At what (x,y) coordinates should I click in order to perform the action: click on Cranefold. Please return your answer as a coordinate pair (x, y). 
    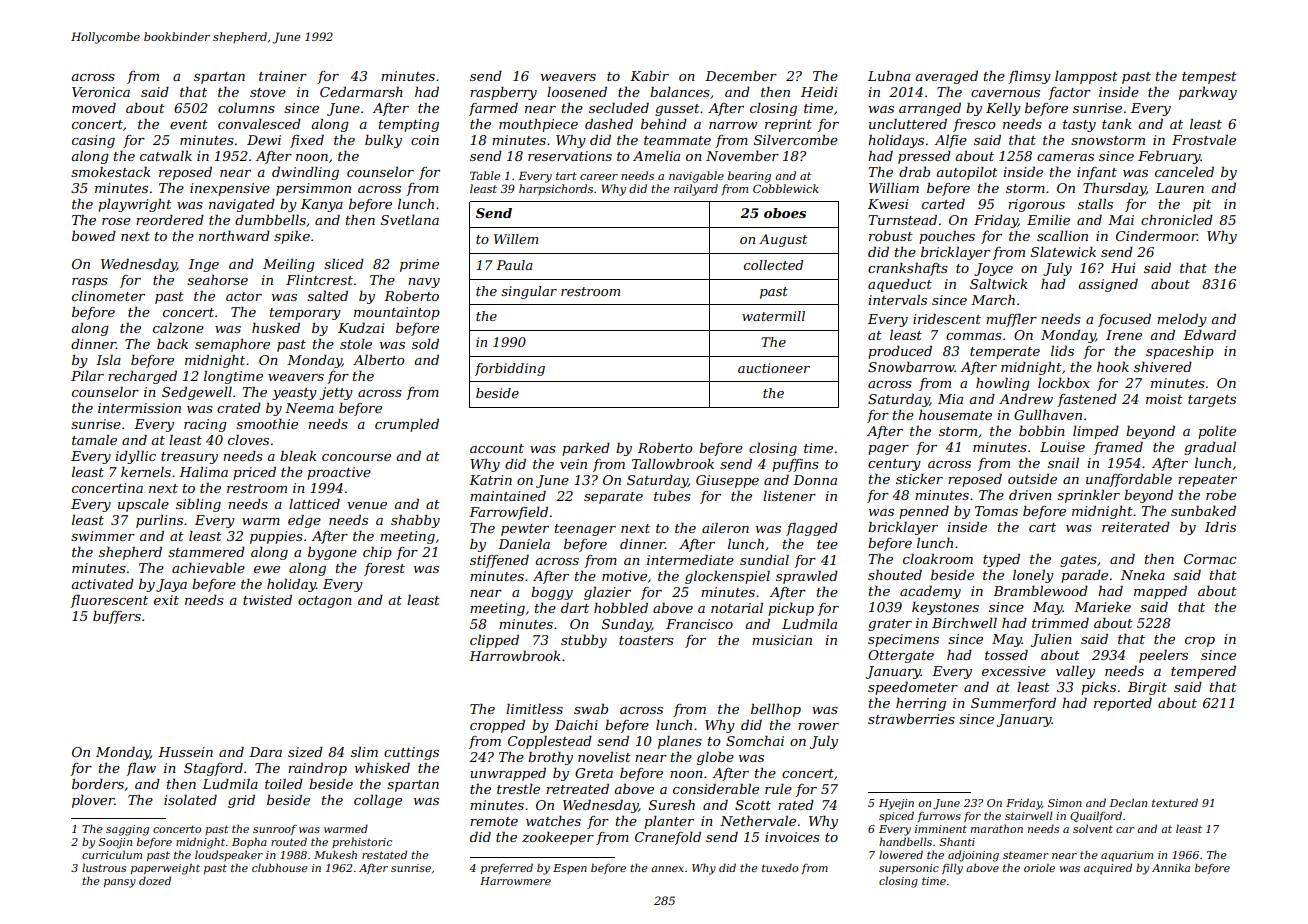
    Looking at the image, I should click on (668, 838).
